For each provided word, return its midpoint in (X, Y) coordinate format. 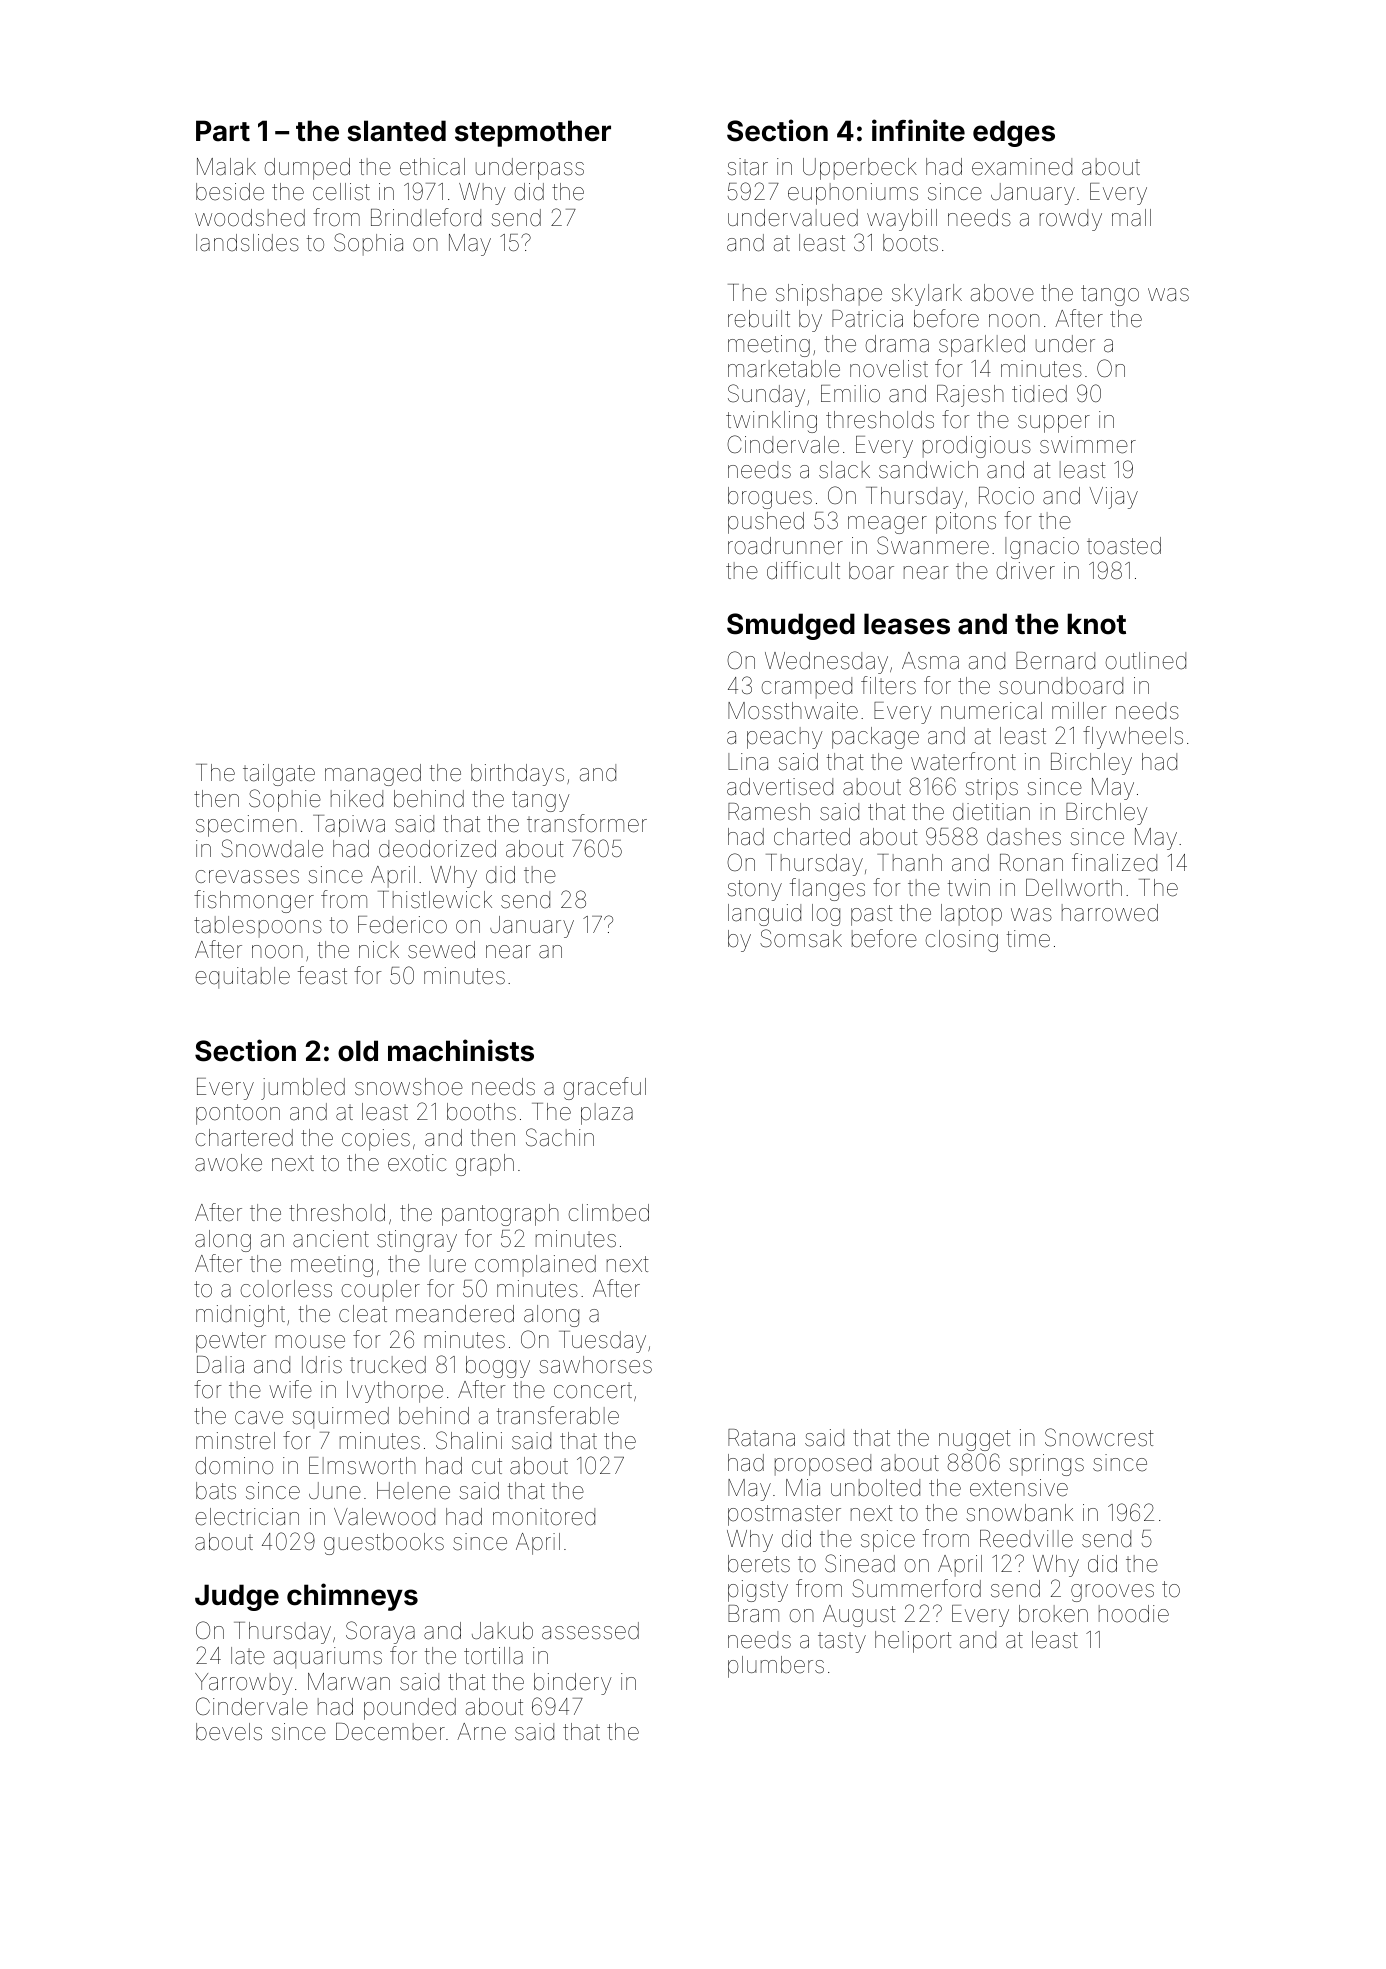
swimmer (1088, 445)
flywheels (1133, 737)
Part (223, 131)
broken (1053, 1614)
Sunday (766, 395)
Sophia (368, 244)
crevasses (247, 877)
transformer (587, 823)
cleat (363, 1314)
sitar (747, 167)
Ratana (761, 1438)
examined (1022, 167)
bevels (229, 1732)
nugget (975, 1440)
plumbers (776, 1667)
